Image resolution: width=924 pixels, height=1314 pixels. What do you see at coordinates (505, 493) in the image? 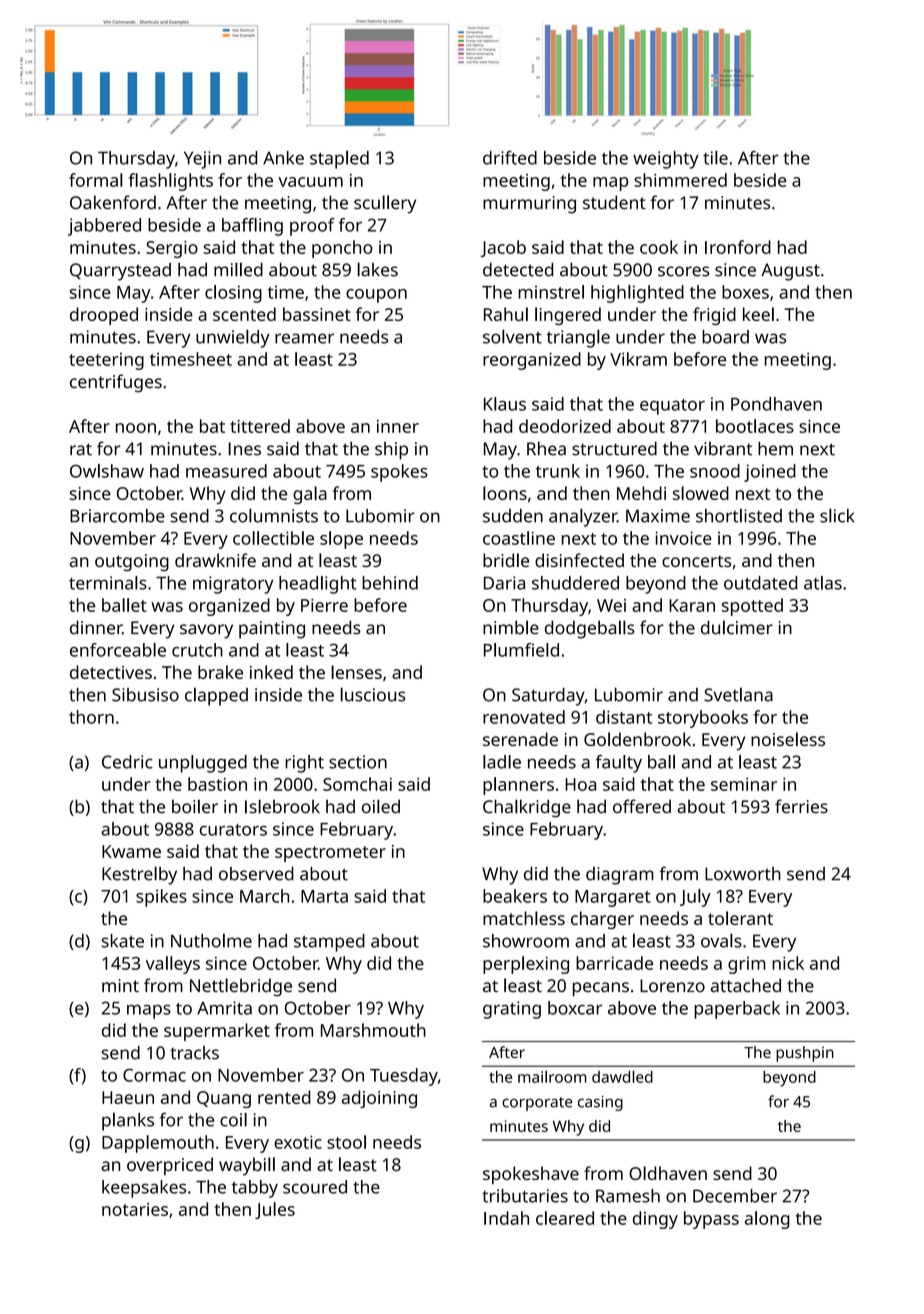
I see `loons` at bounding box center [505, 493].
